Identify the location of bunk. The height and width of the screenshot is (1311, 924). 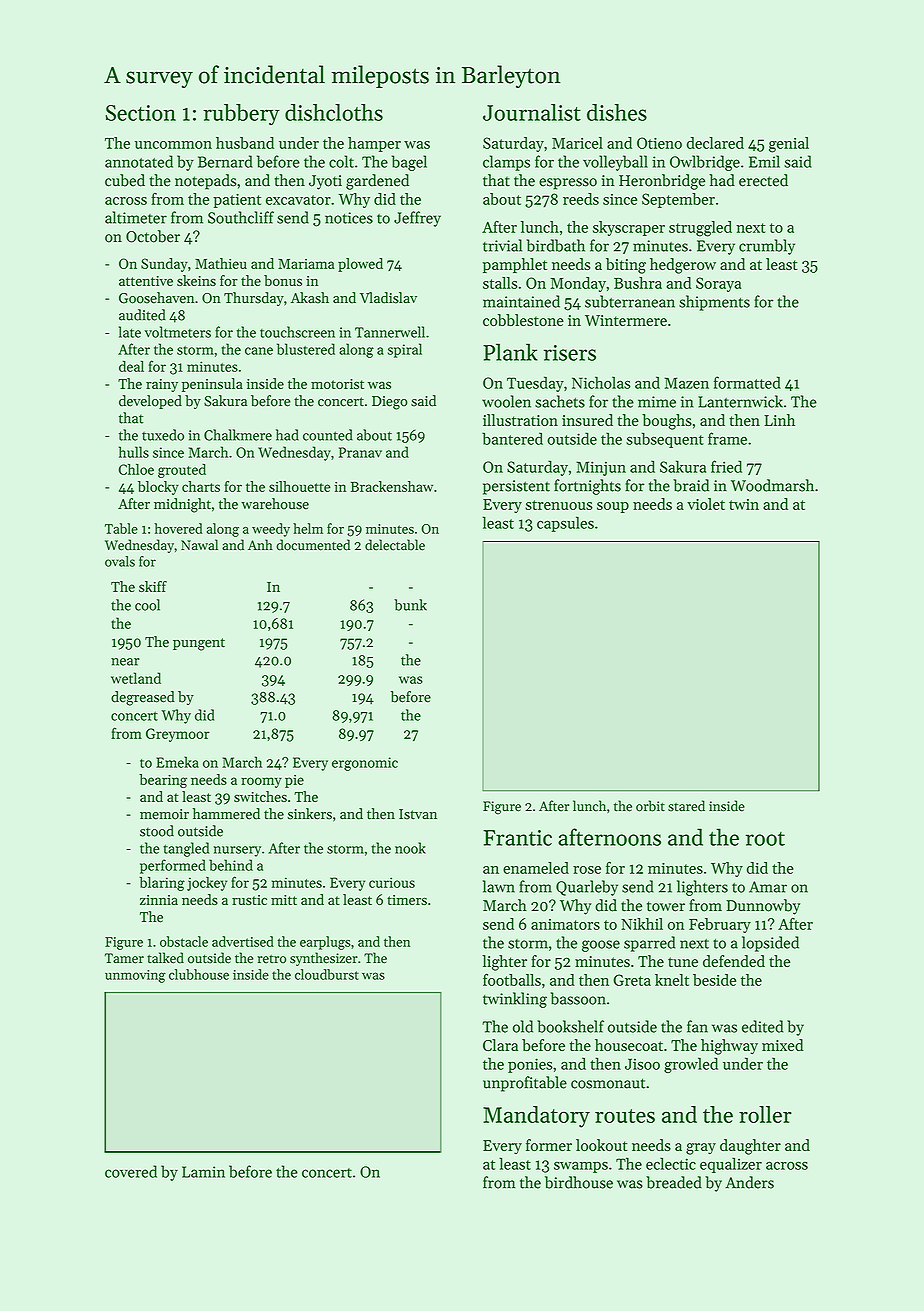
(410, 605).
